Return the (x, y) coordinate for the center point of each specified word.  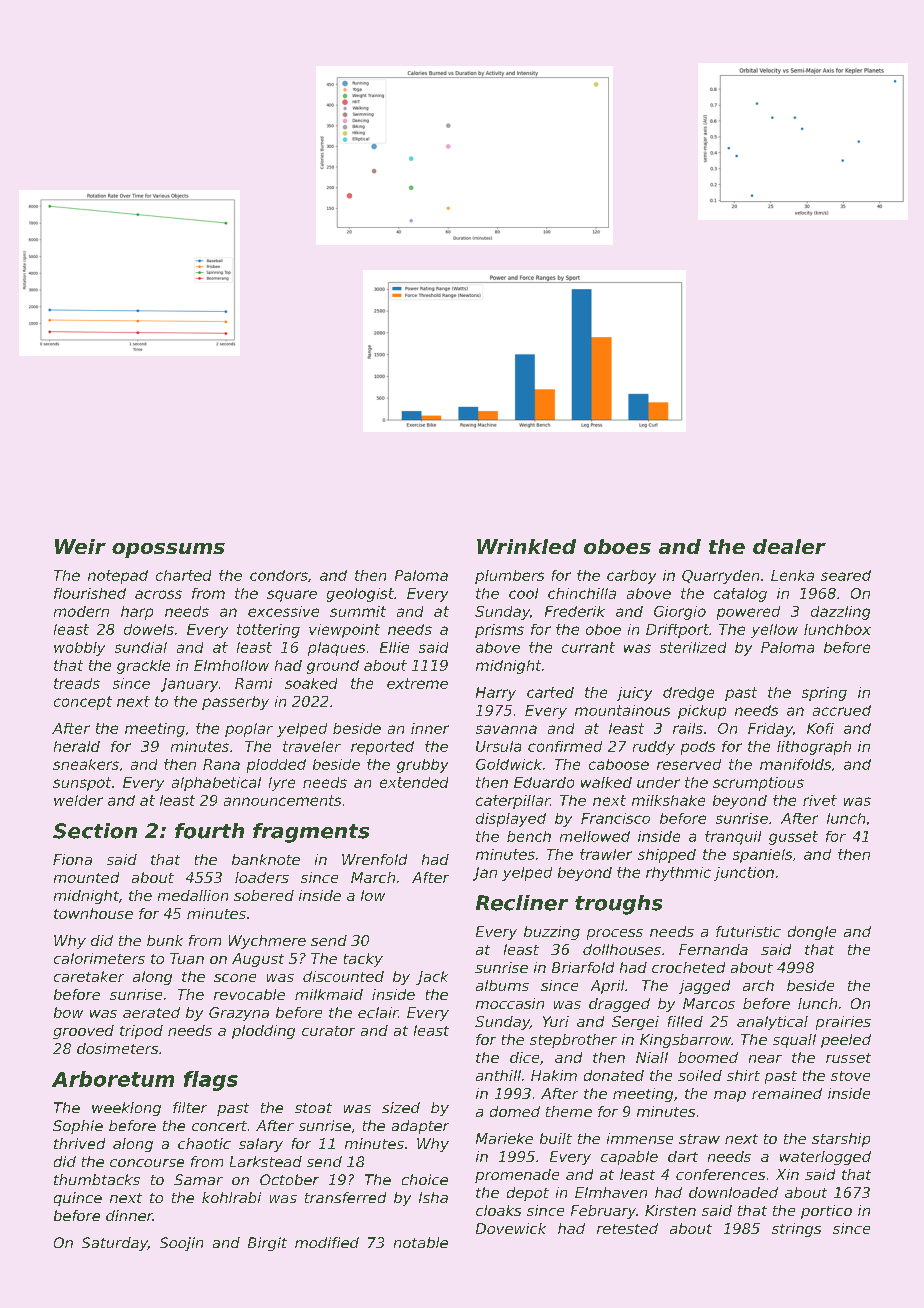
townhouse (93, 913)
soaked (311, 683)
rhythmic (678, 874)
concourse (147, 1163)
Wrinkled (526, 546)
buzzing (552, 933)
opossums (168, 550)
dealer (789, 546)
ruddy (654, 748)
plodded (276, 766)
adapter (420, 1127)
